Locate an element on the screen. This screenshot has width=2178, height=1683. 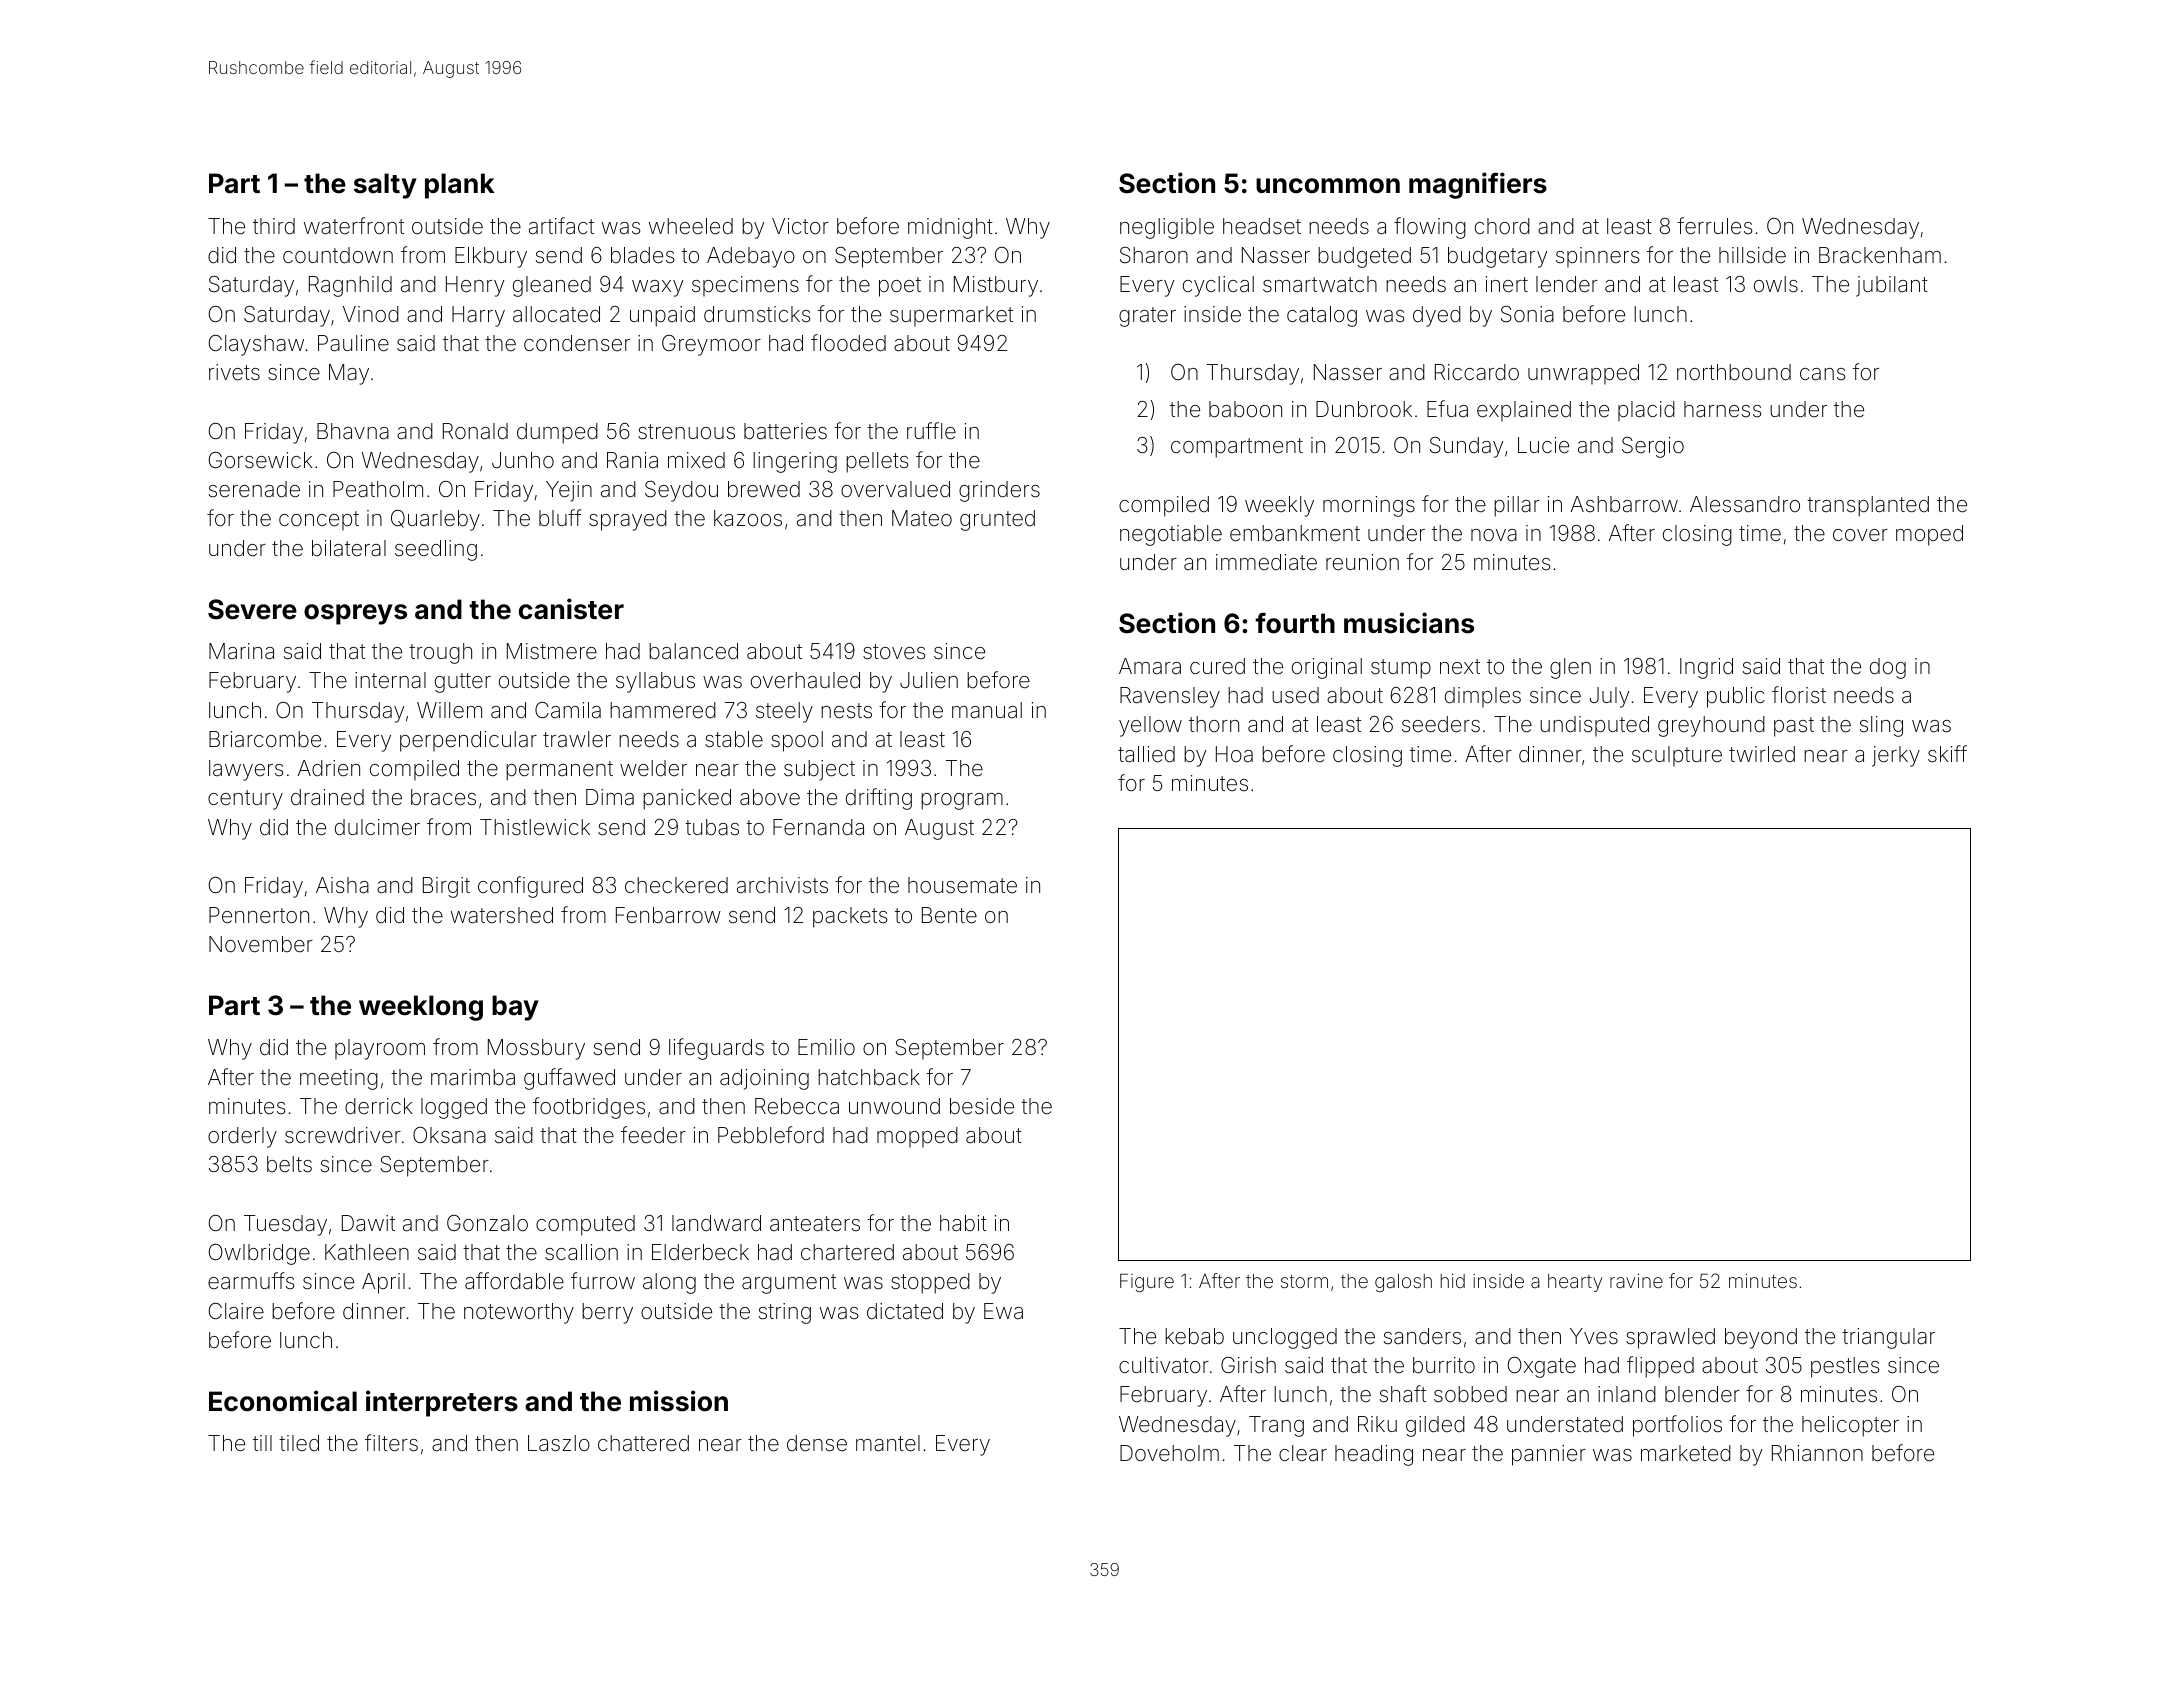
serenade is located at coordinates (254, 489).
